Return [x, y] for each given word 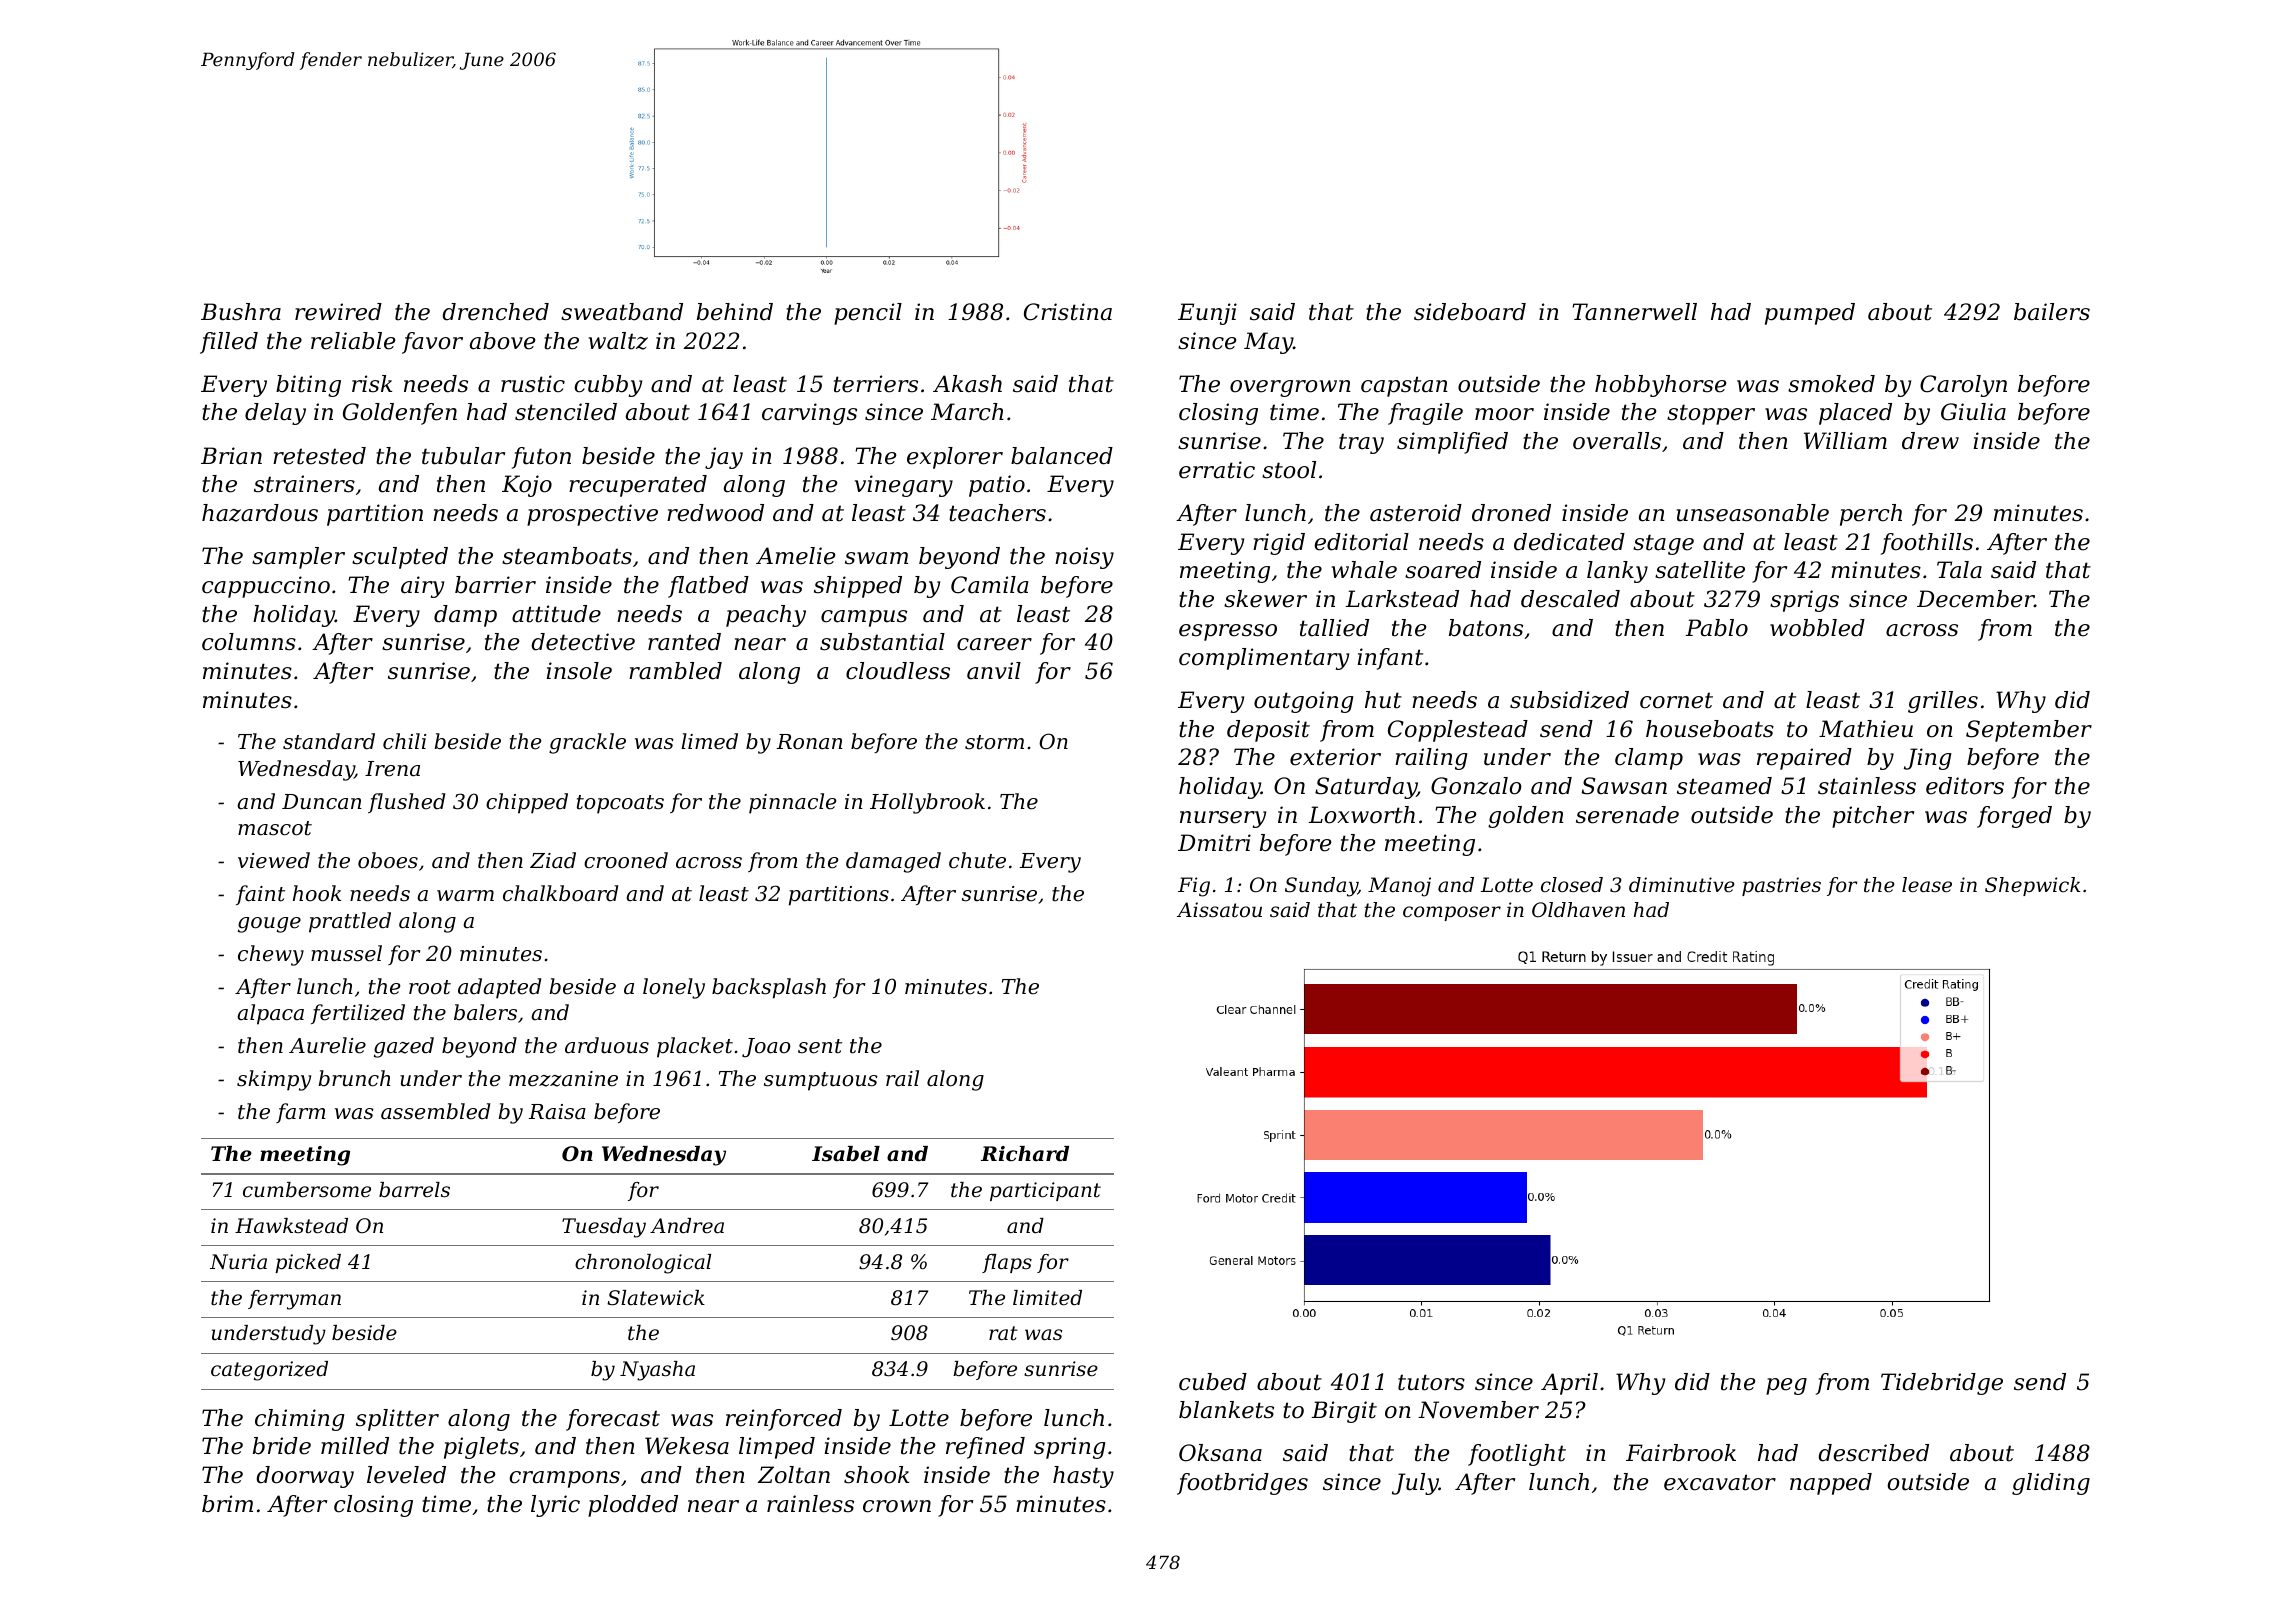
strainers [304, 484]
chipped [527, 803]
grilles [1943, 702]
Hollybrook [927, 803]
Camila [989, 585]
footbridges [1242, 1484]
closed [1572, 885]
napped [1831, 1484]
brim [227, 1504]
